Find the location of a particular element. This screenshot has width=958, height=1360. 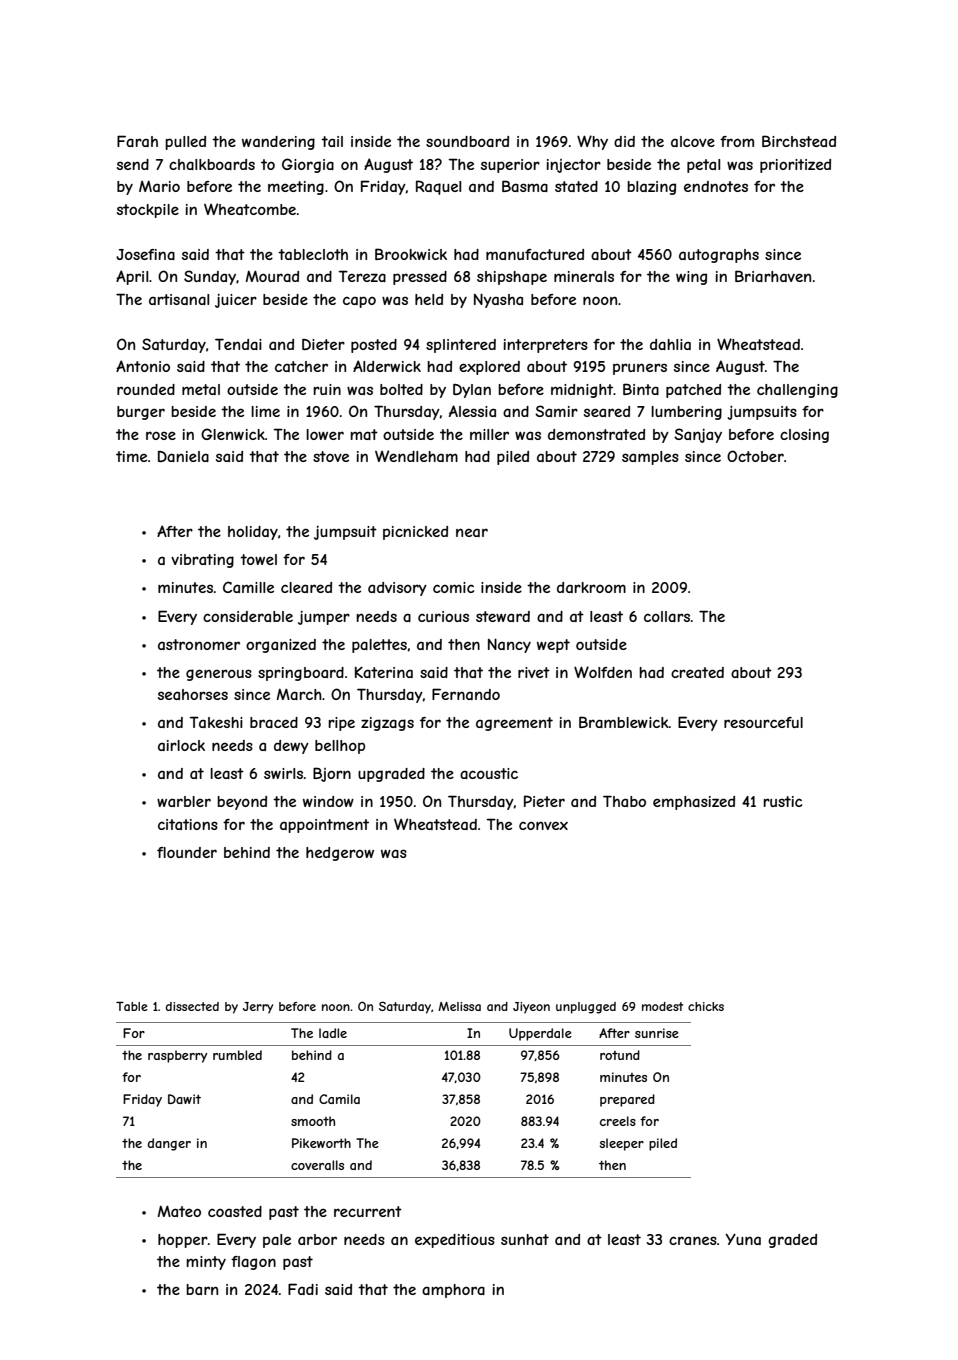

chicks is located at coordinates (706, 1006).
